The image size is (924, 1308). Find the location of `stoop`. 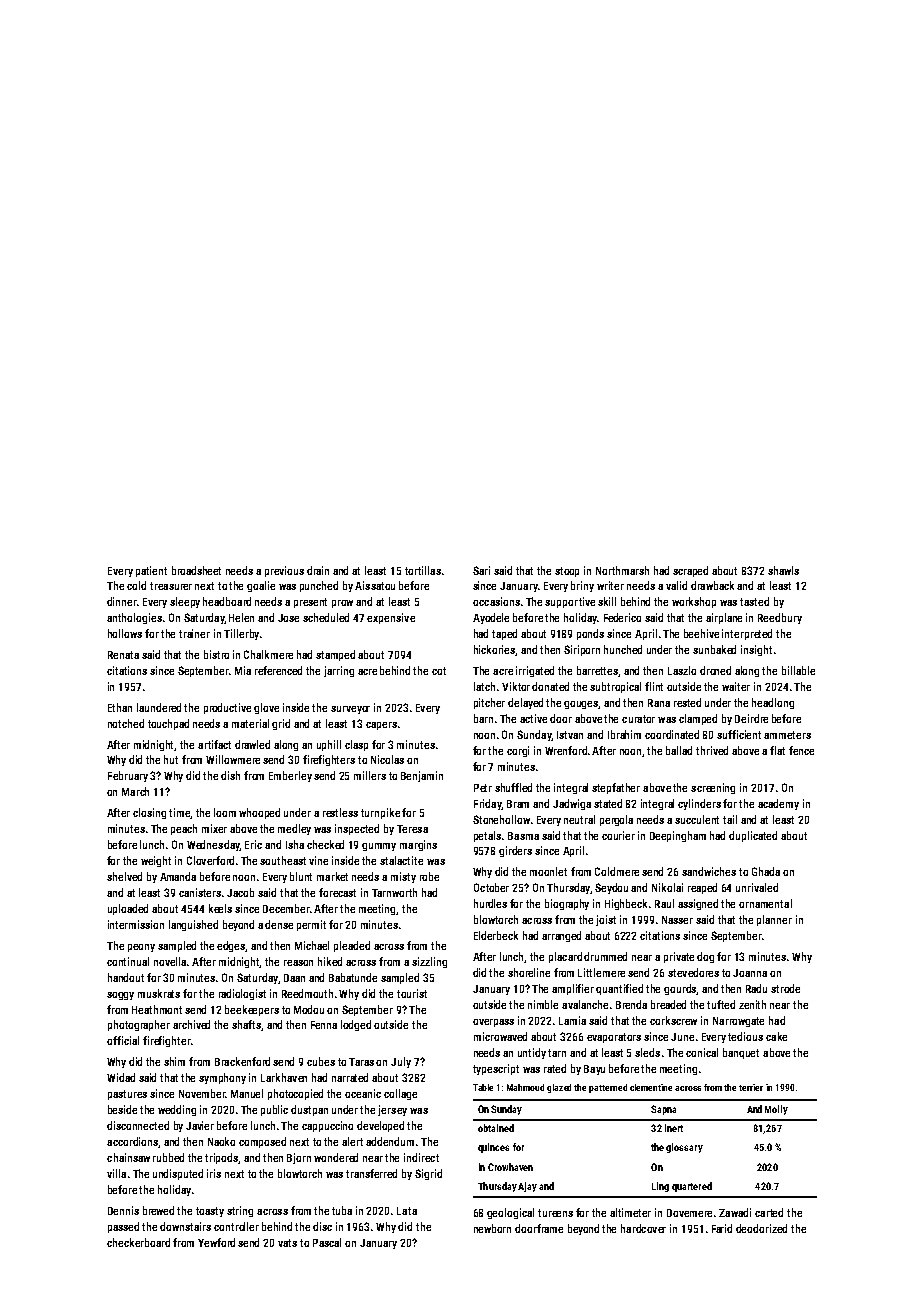

stoop is located at coordinates (567, 572).
